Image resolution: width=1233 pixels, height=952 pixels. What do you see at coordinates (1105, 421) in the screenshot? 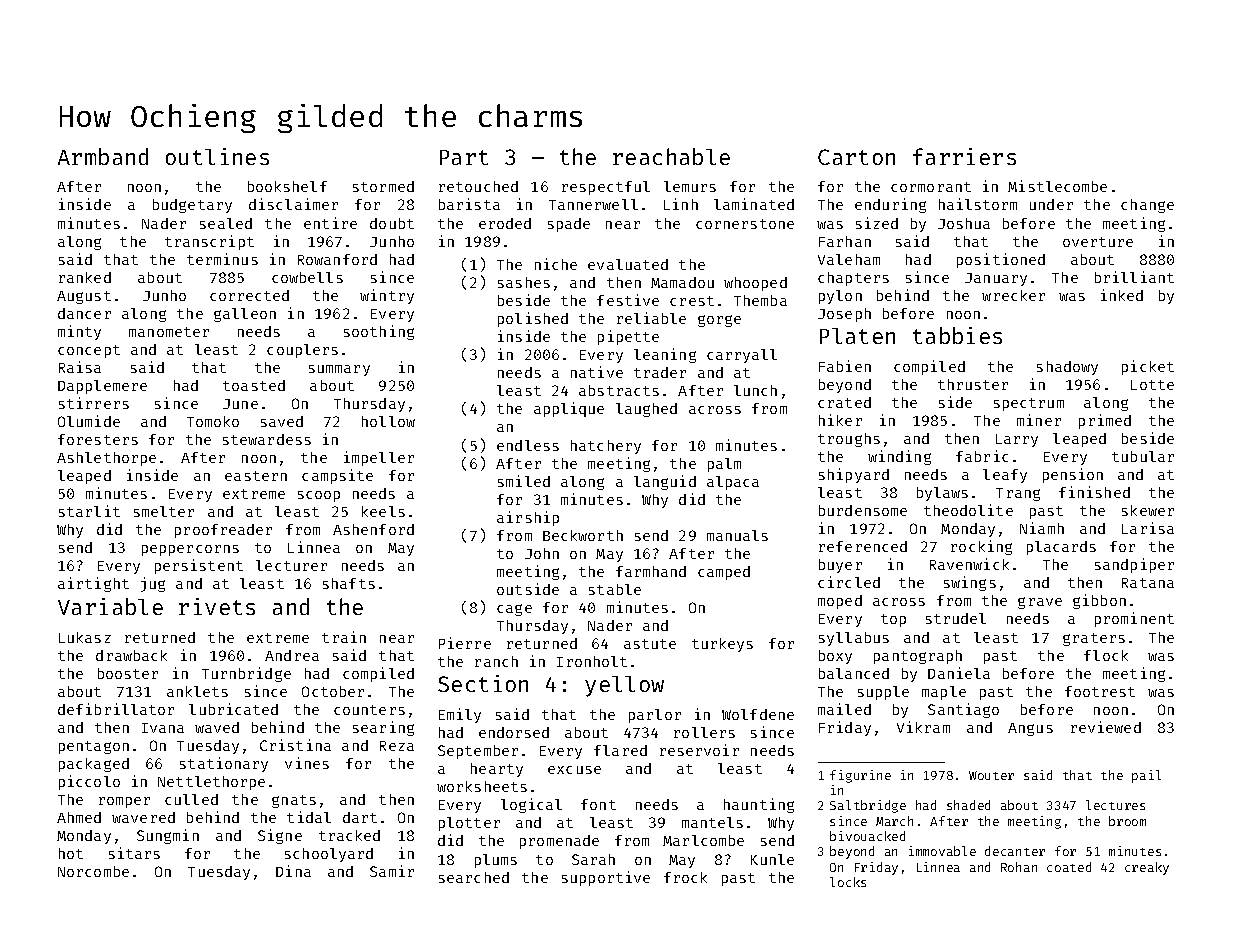
I see `primed` at bounding box center [1105, 421].
